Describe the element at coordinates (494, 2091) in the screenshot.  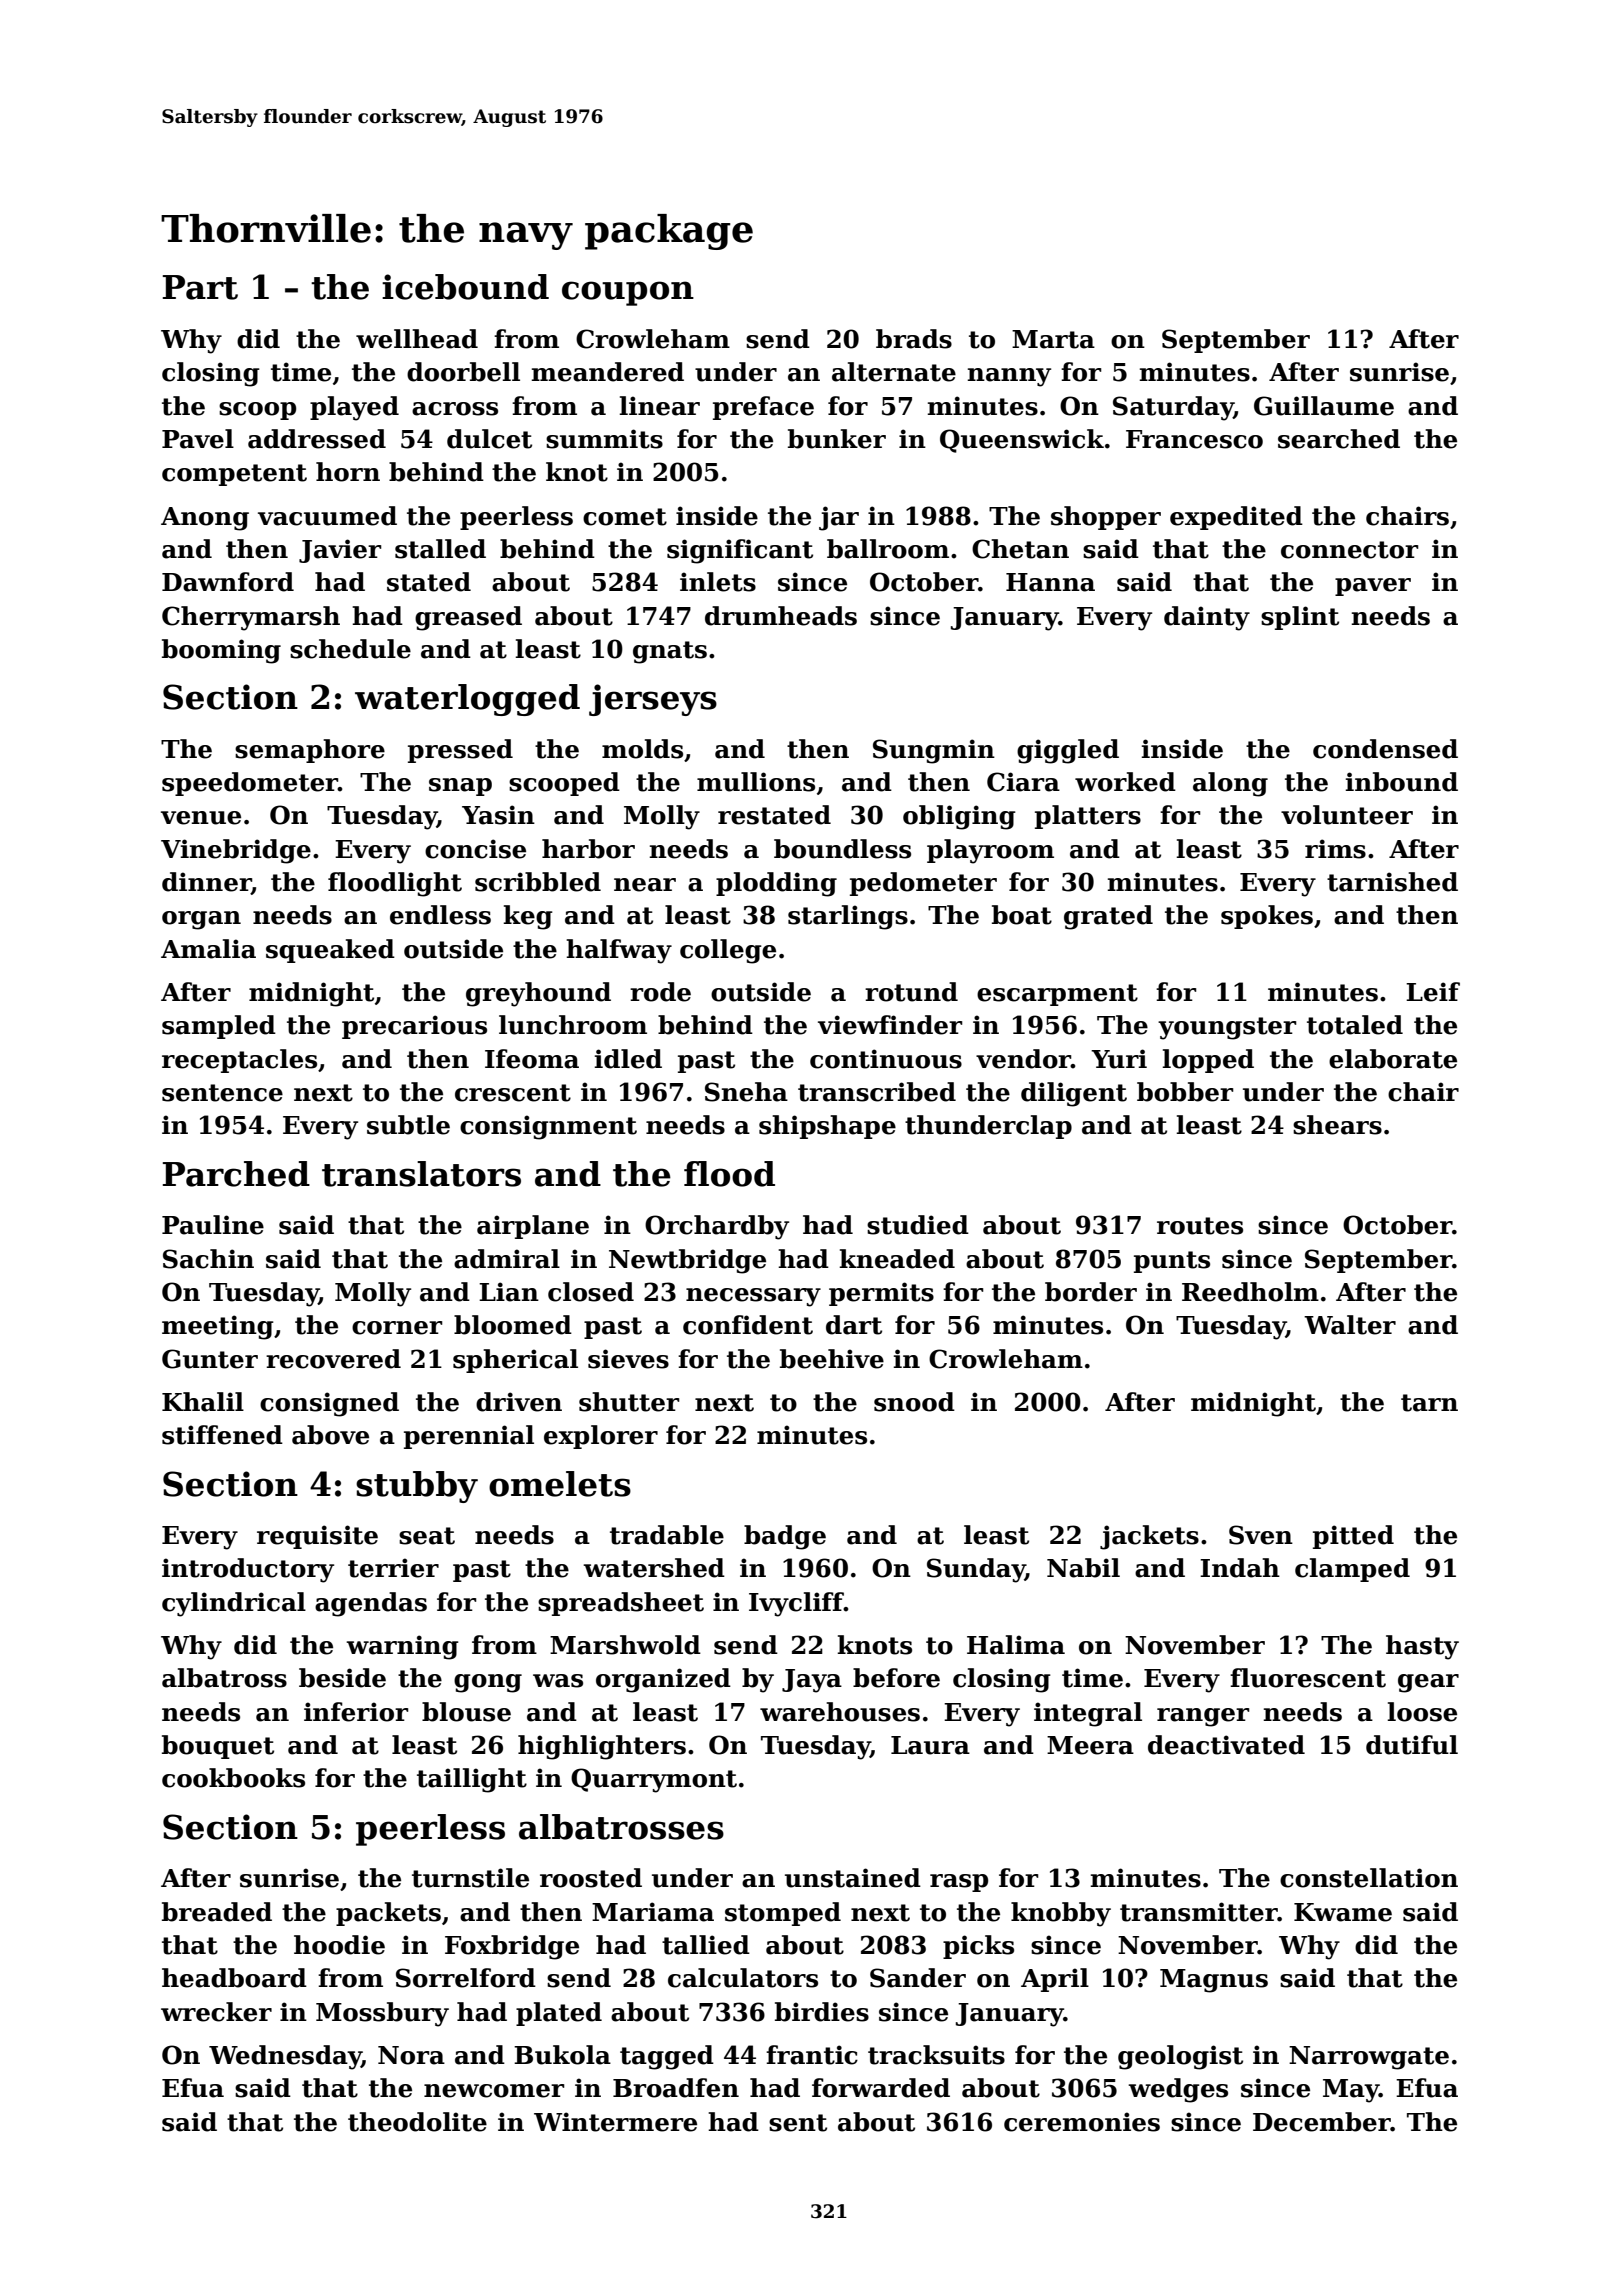
I see `newcomer` at that location.
